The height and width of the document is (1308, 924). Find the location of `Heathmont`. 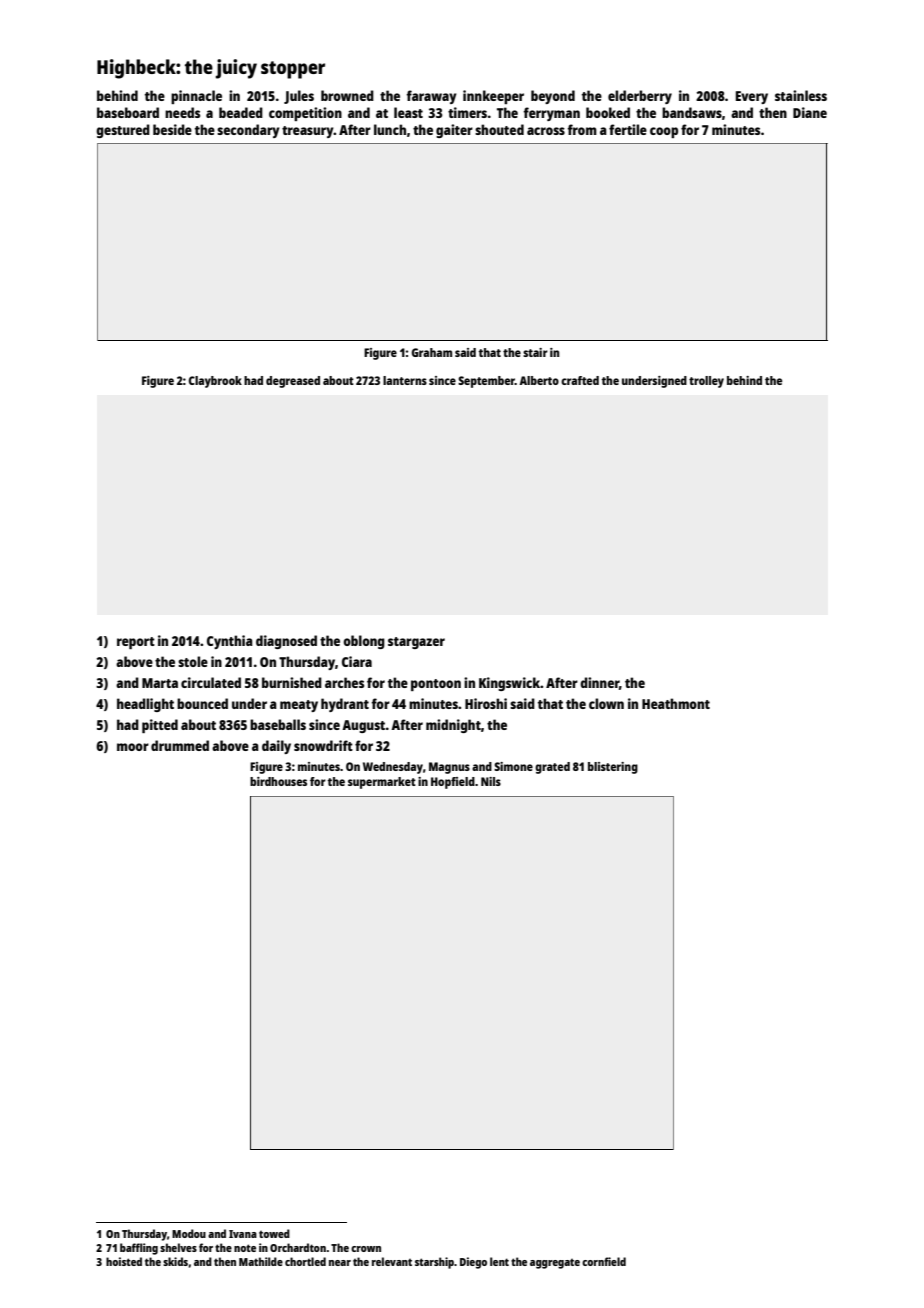

Heathmont is located at coordinates (676, 703).
